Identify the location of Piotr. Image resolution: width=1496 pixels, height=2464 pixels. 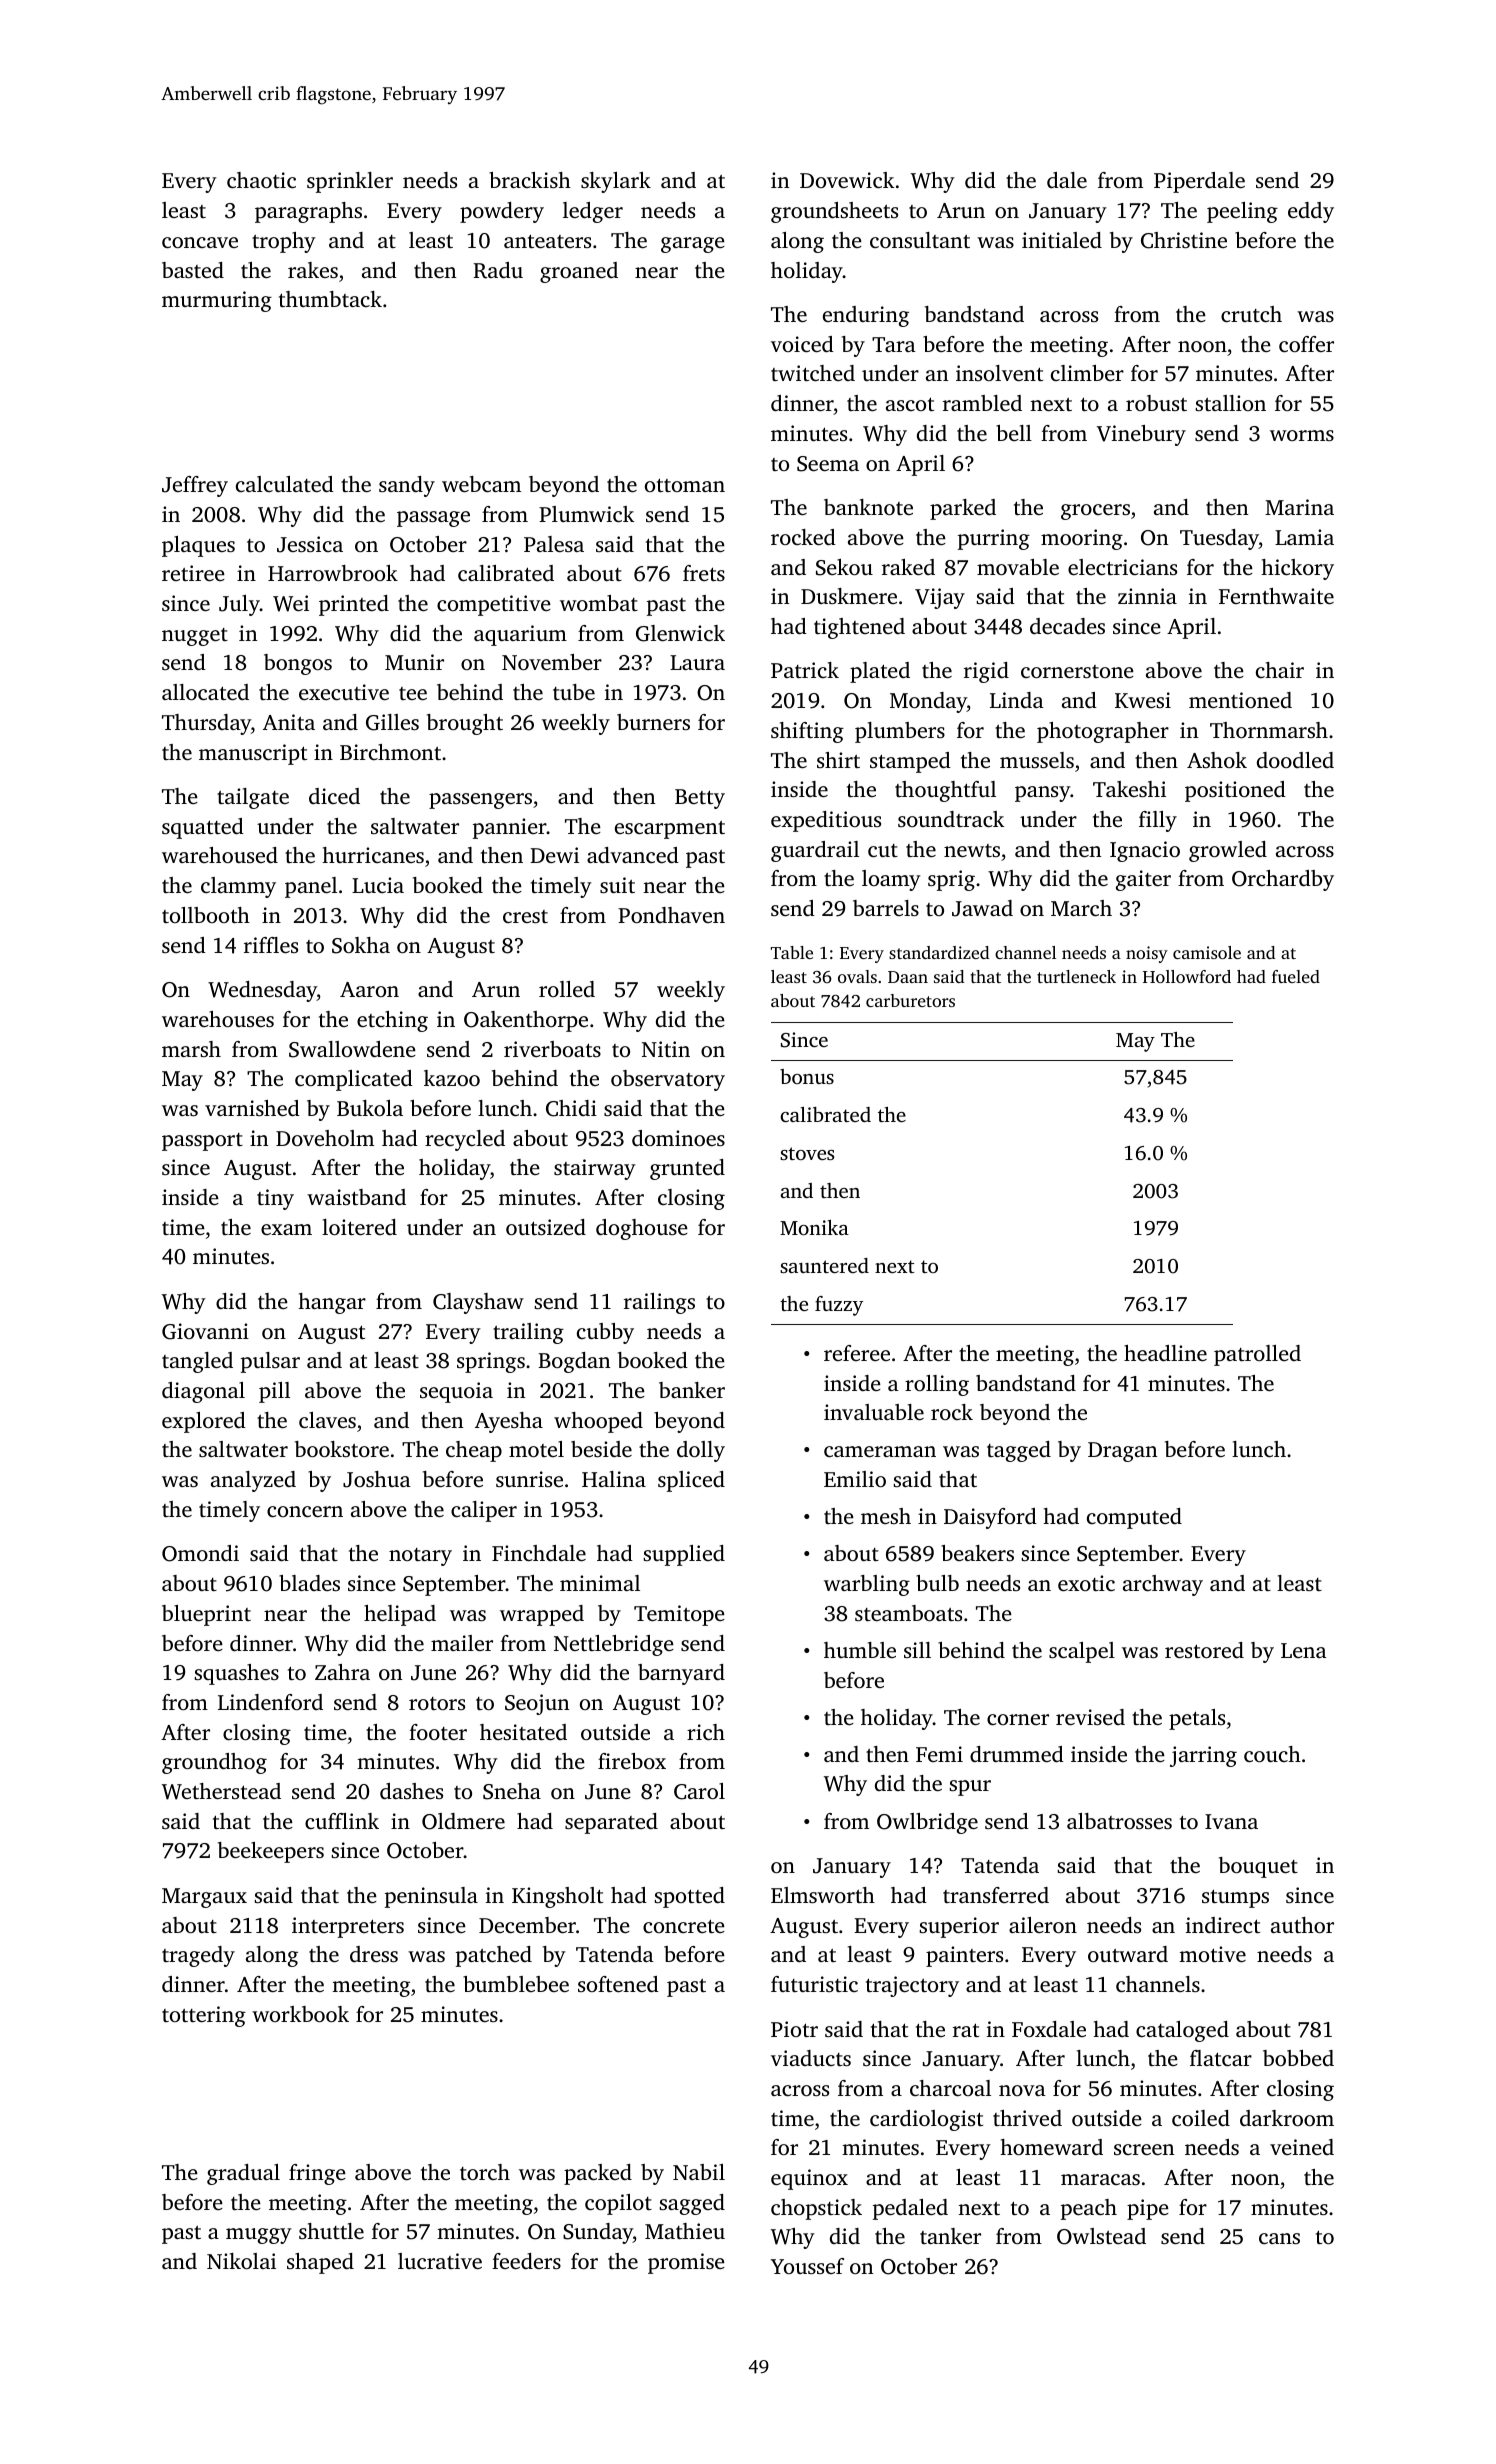
(794, 2029).
